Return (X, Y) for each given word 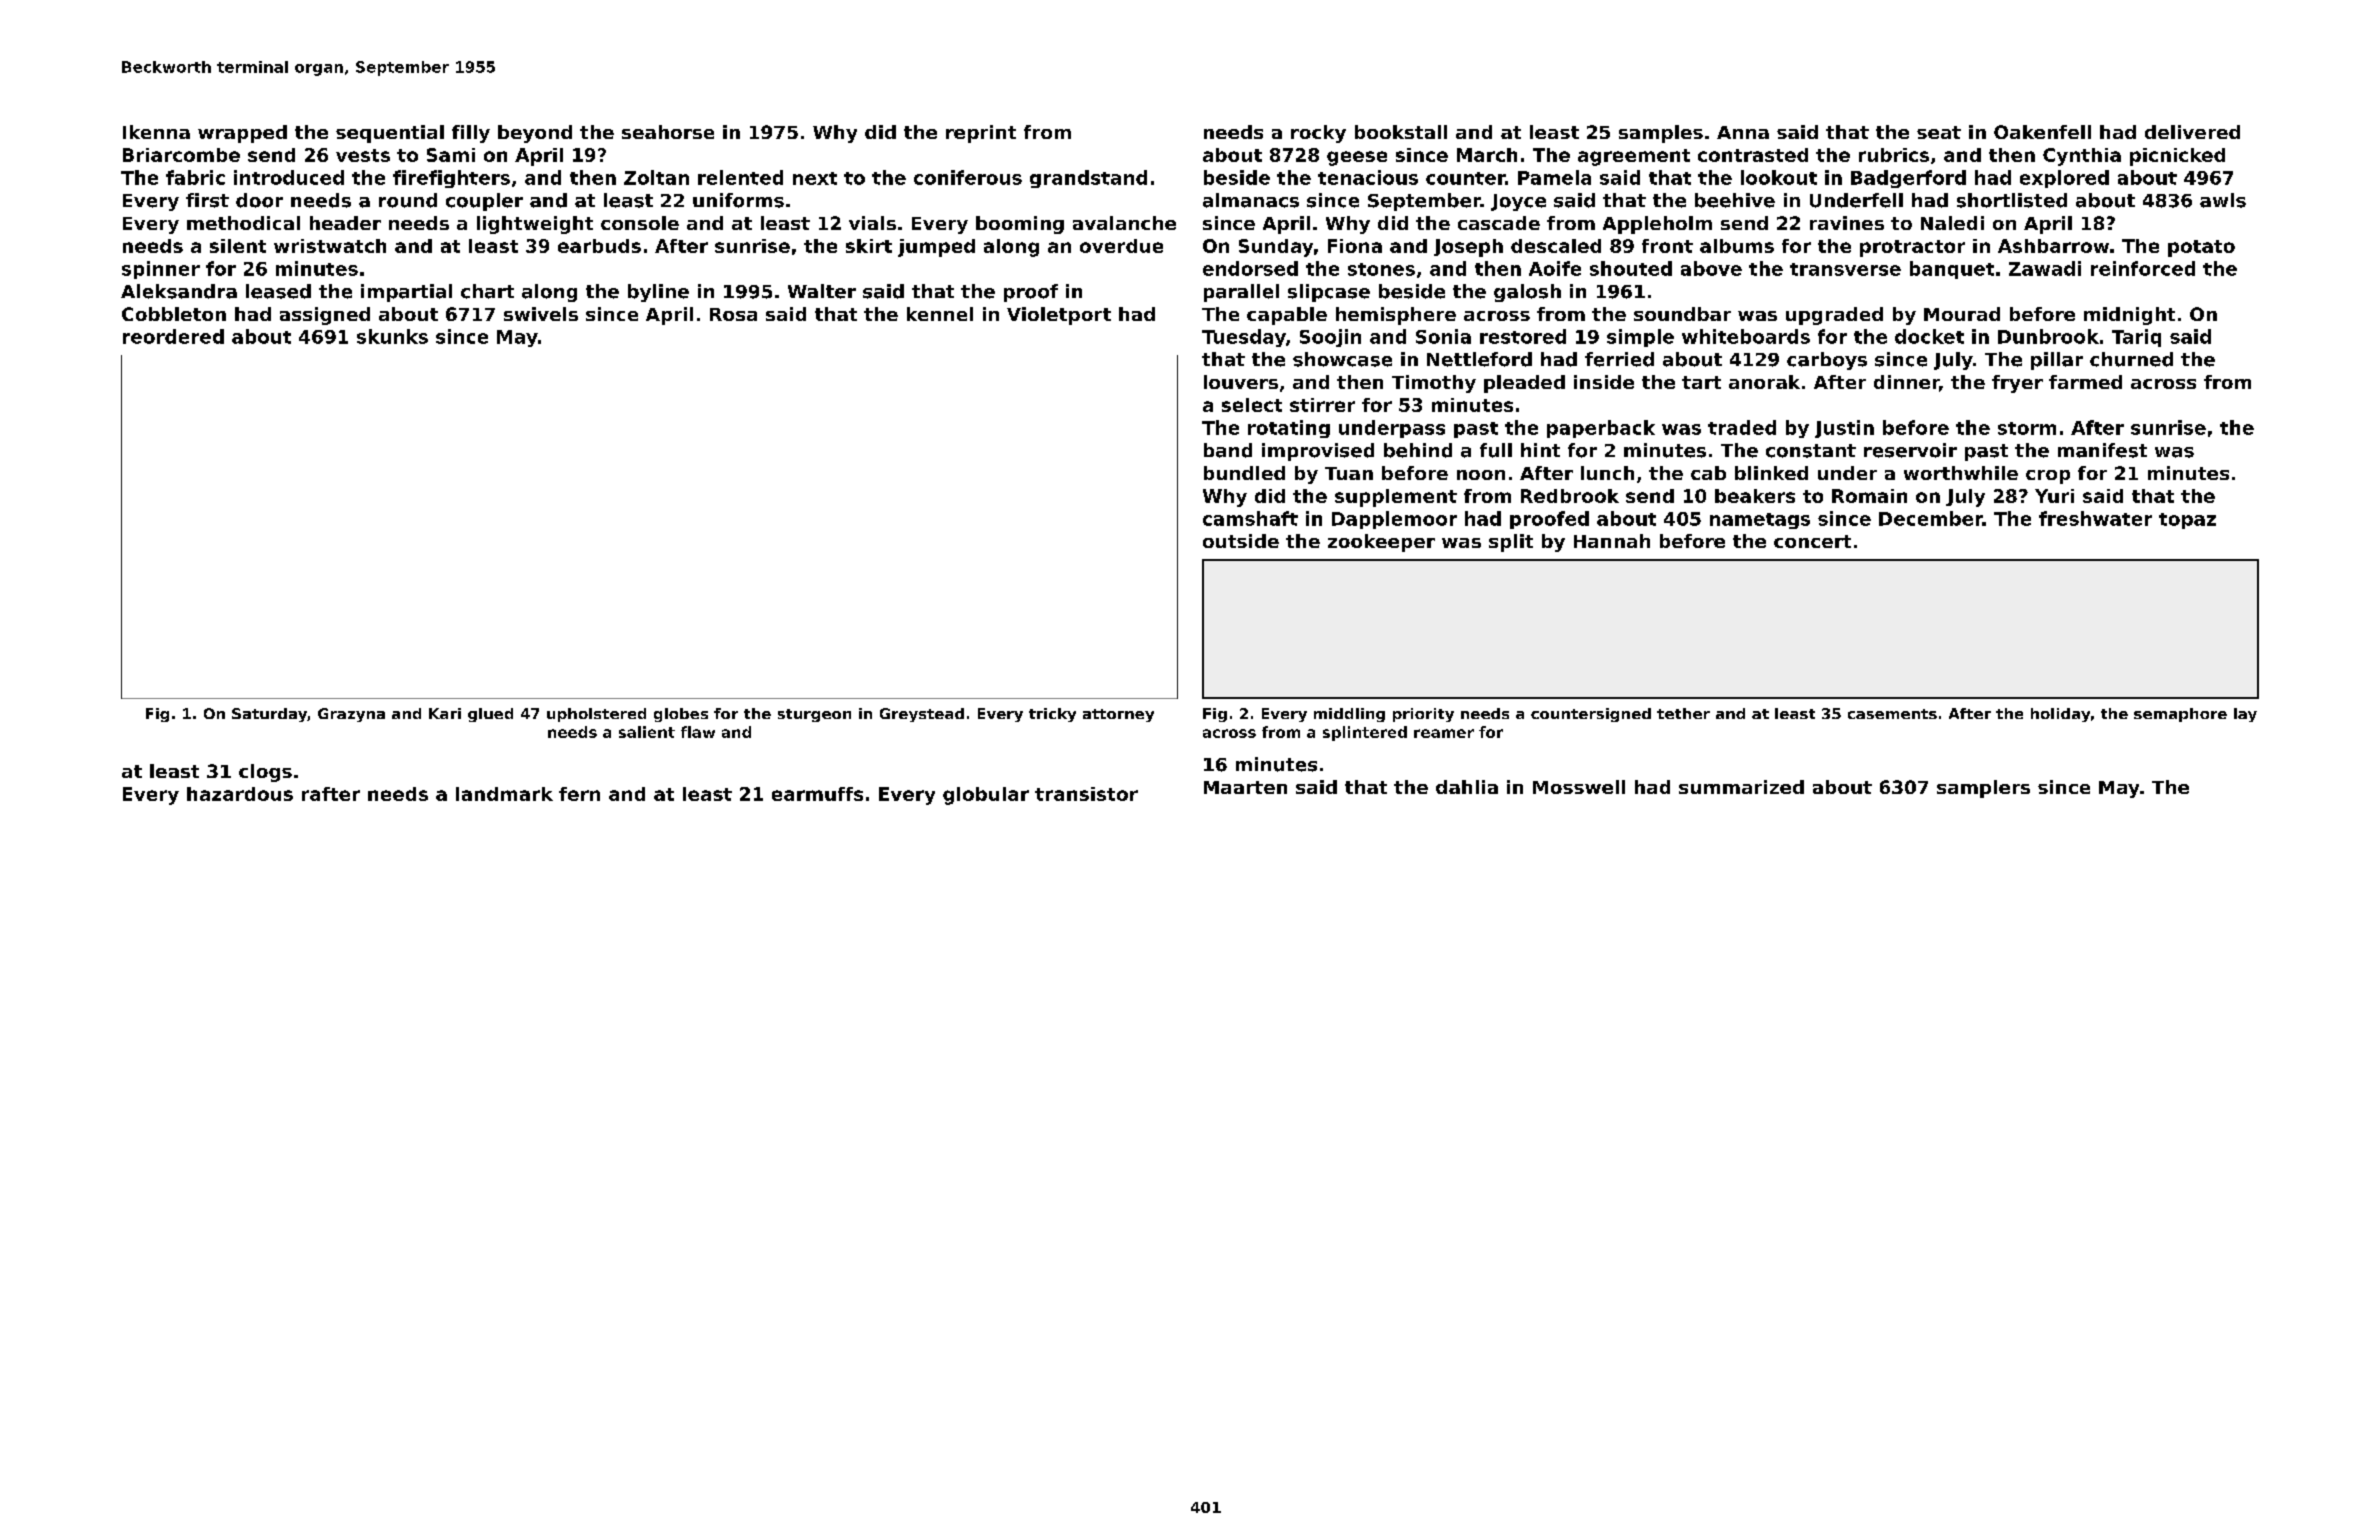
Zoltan (656, 177)
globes (681, 715)
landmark (504, 794)
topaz (2187, 521)
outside (1241, 541)
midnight (2129, 316)
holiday (2060, 715)
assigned (325, 316)
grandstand (1088, 179)
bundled (1244, 473)
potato (2201, 248)
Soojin (1330, 338)
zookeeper (1381, 543)
